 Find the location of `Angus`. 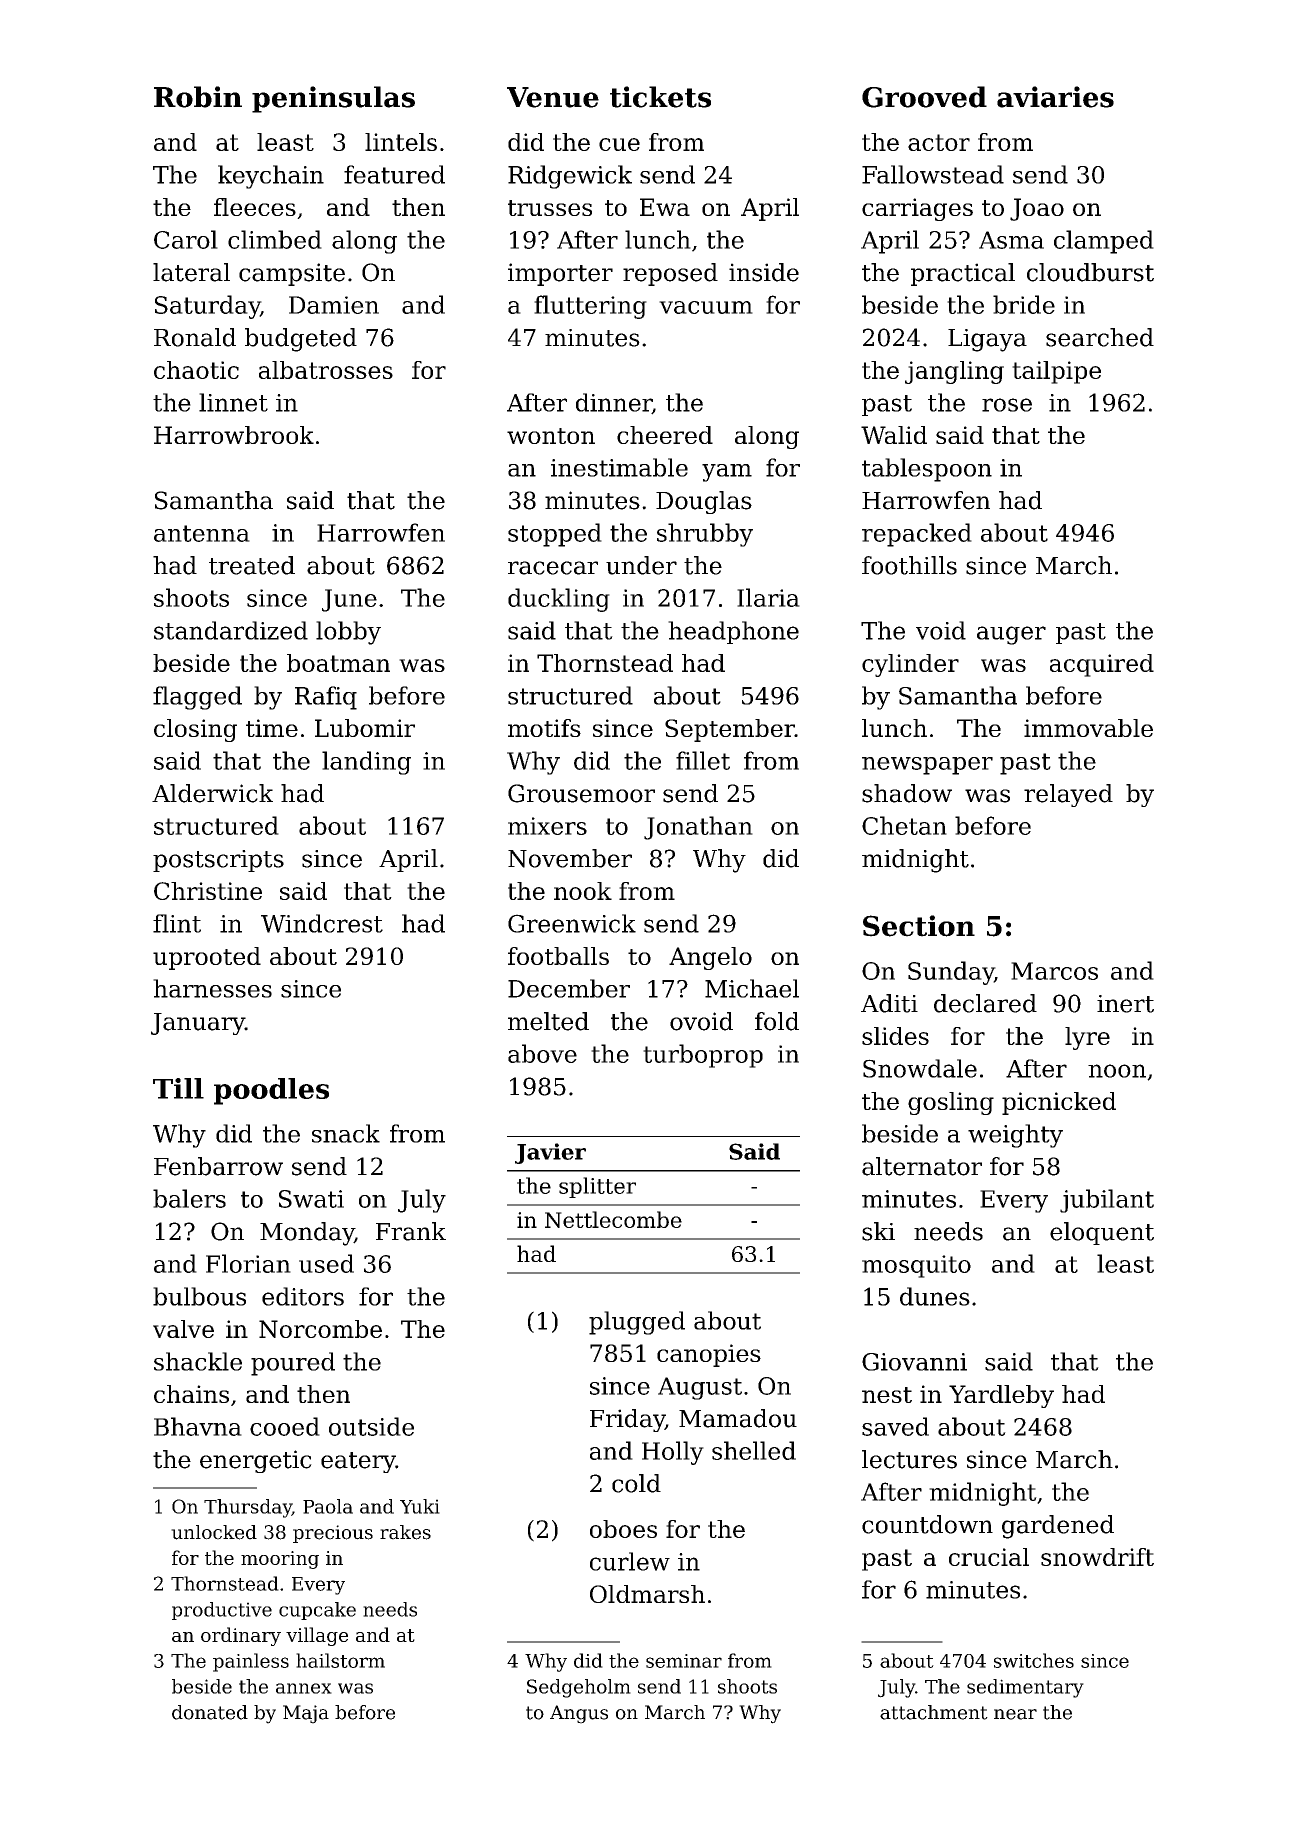

Angus is located at coordinates (579, 1714).
